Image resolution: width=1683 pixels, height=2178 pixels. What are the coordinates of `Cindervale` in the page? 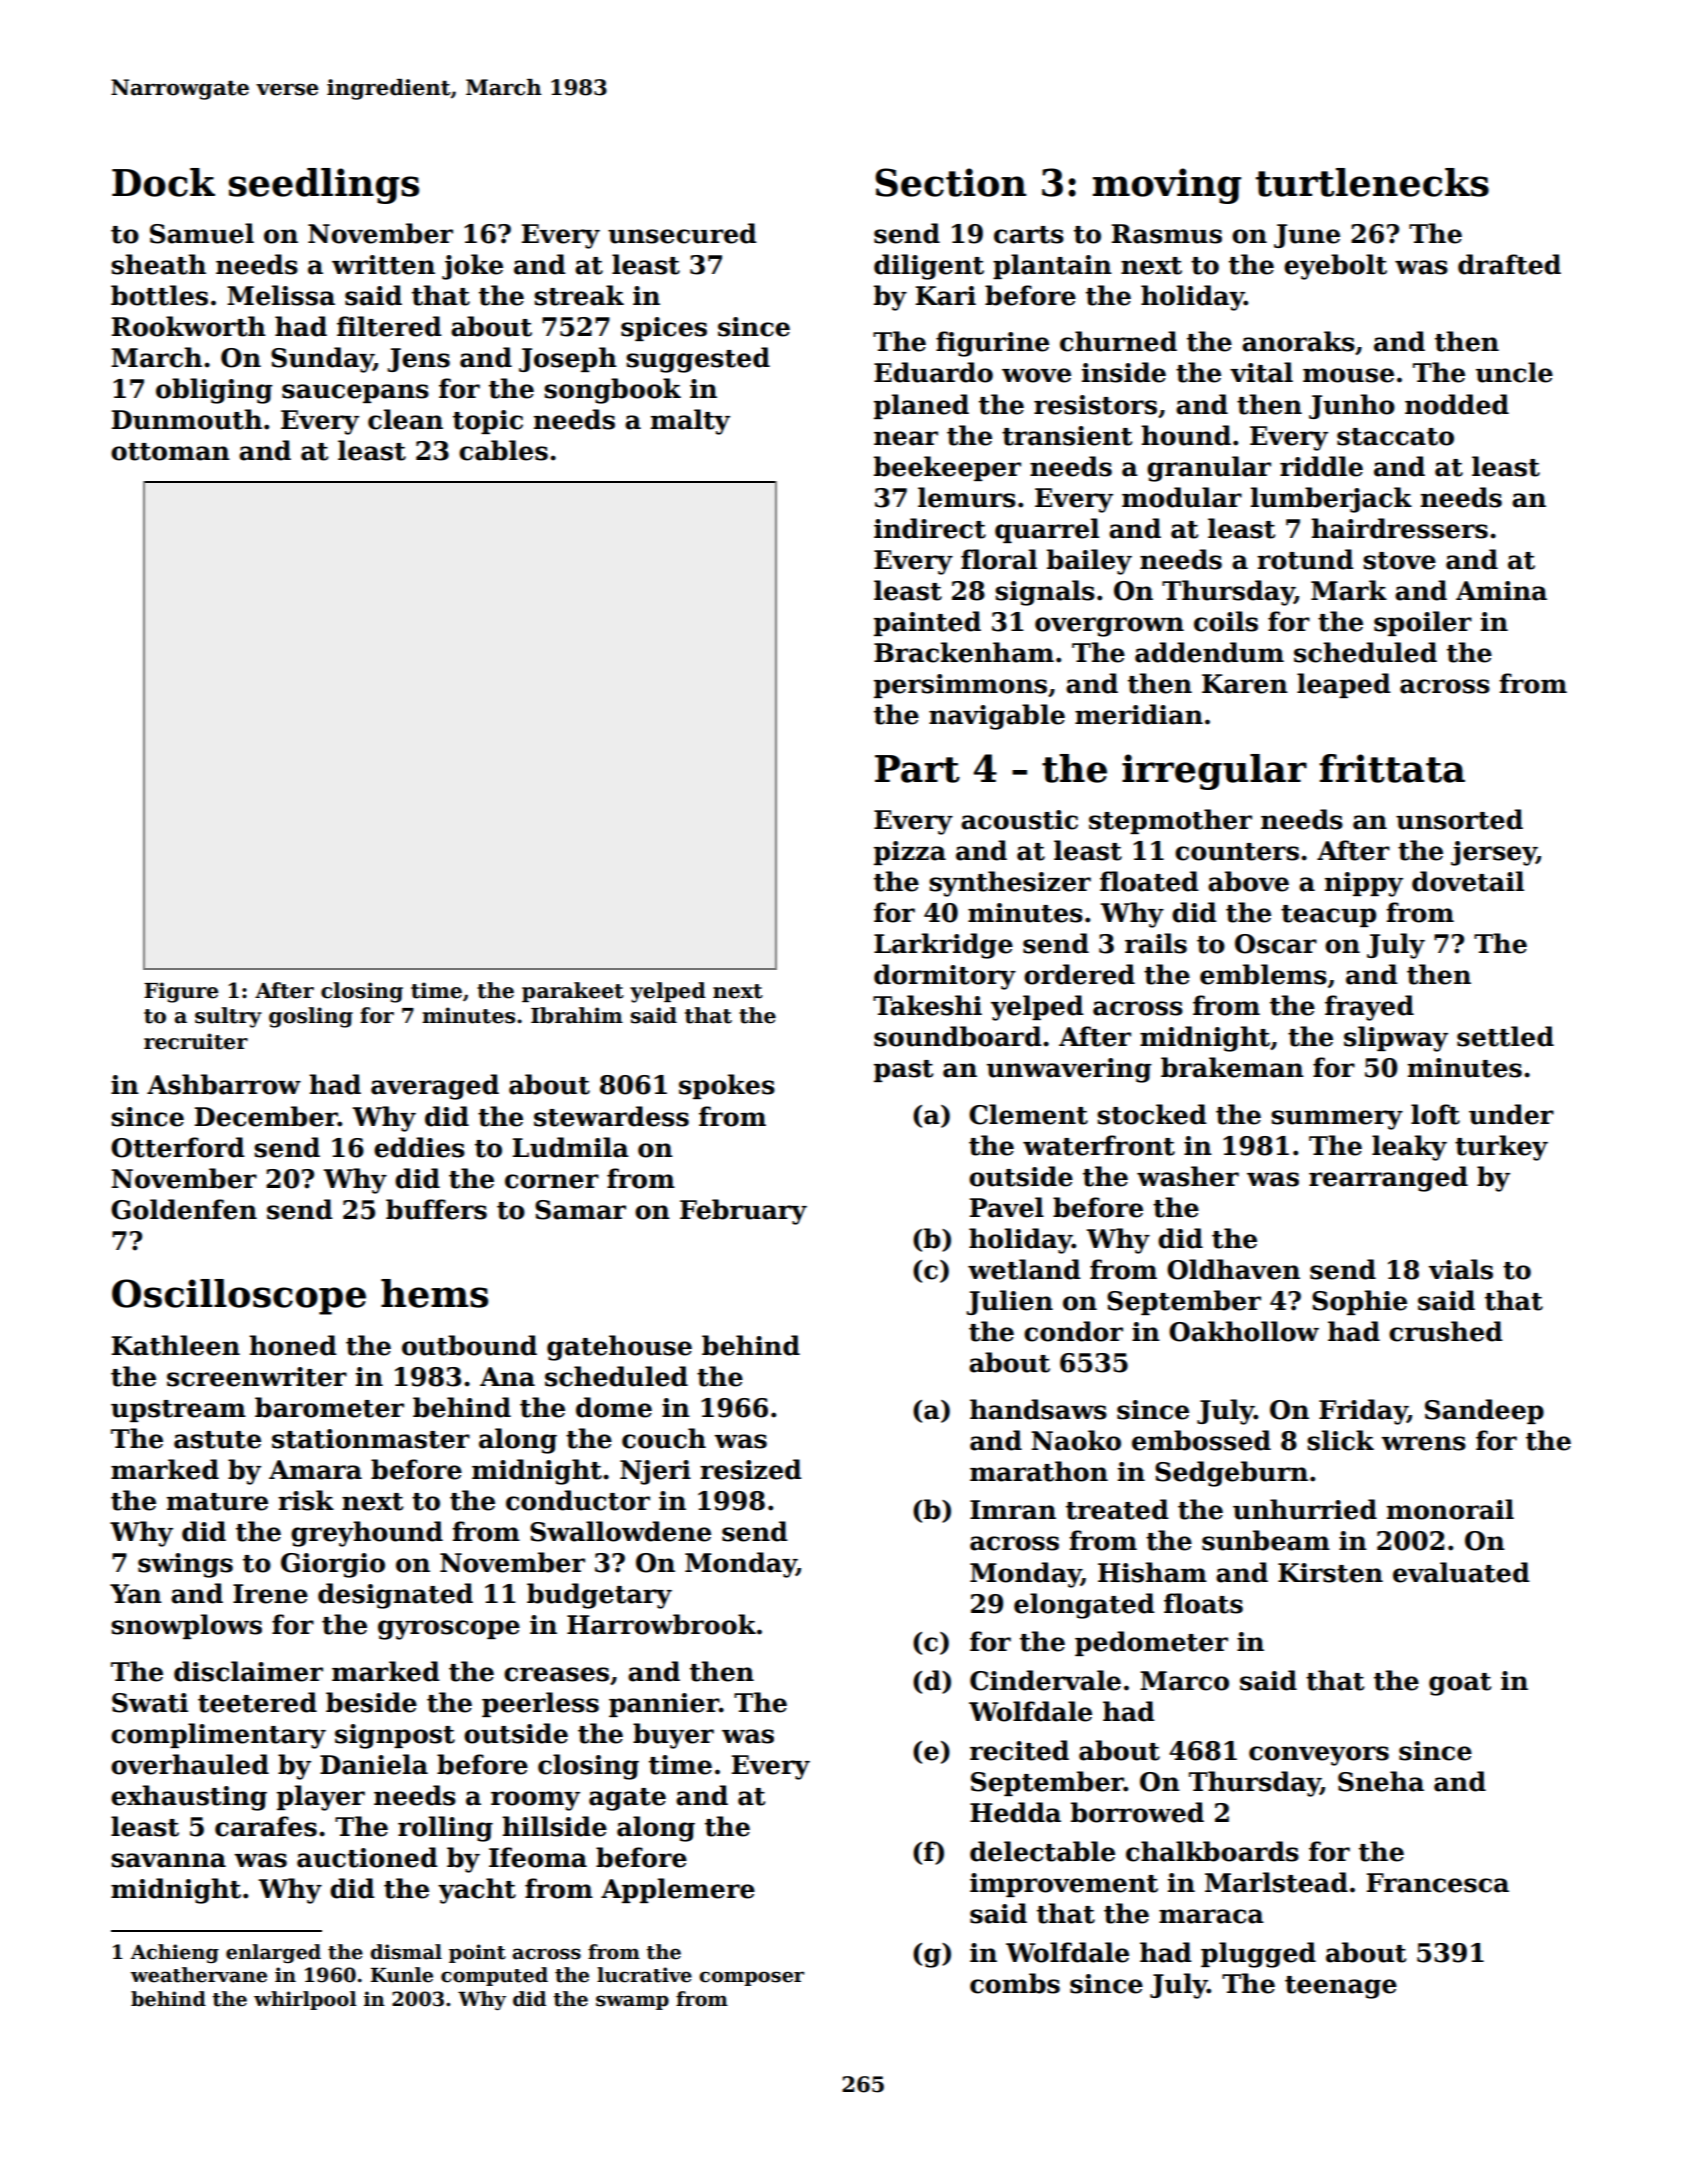 It's located at (1045, 1680).
